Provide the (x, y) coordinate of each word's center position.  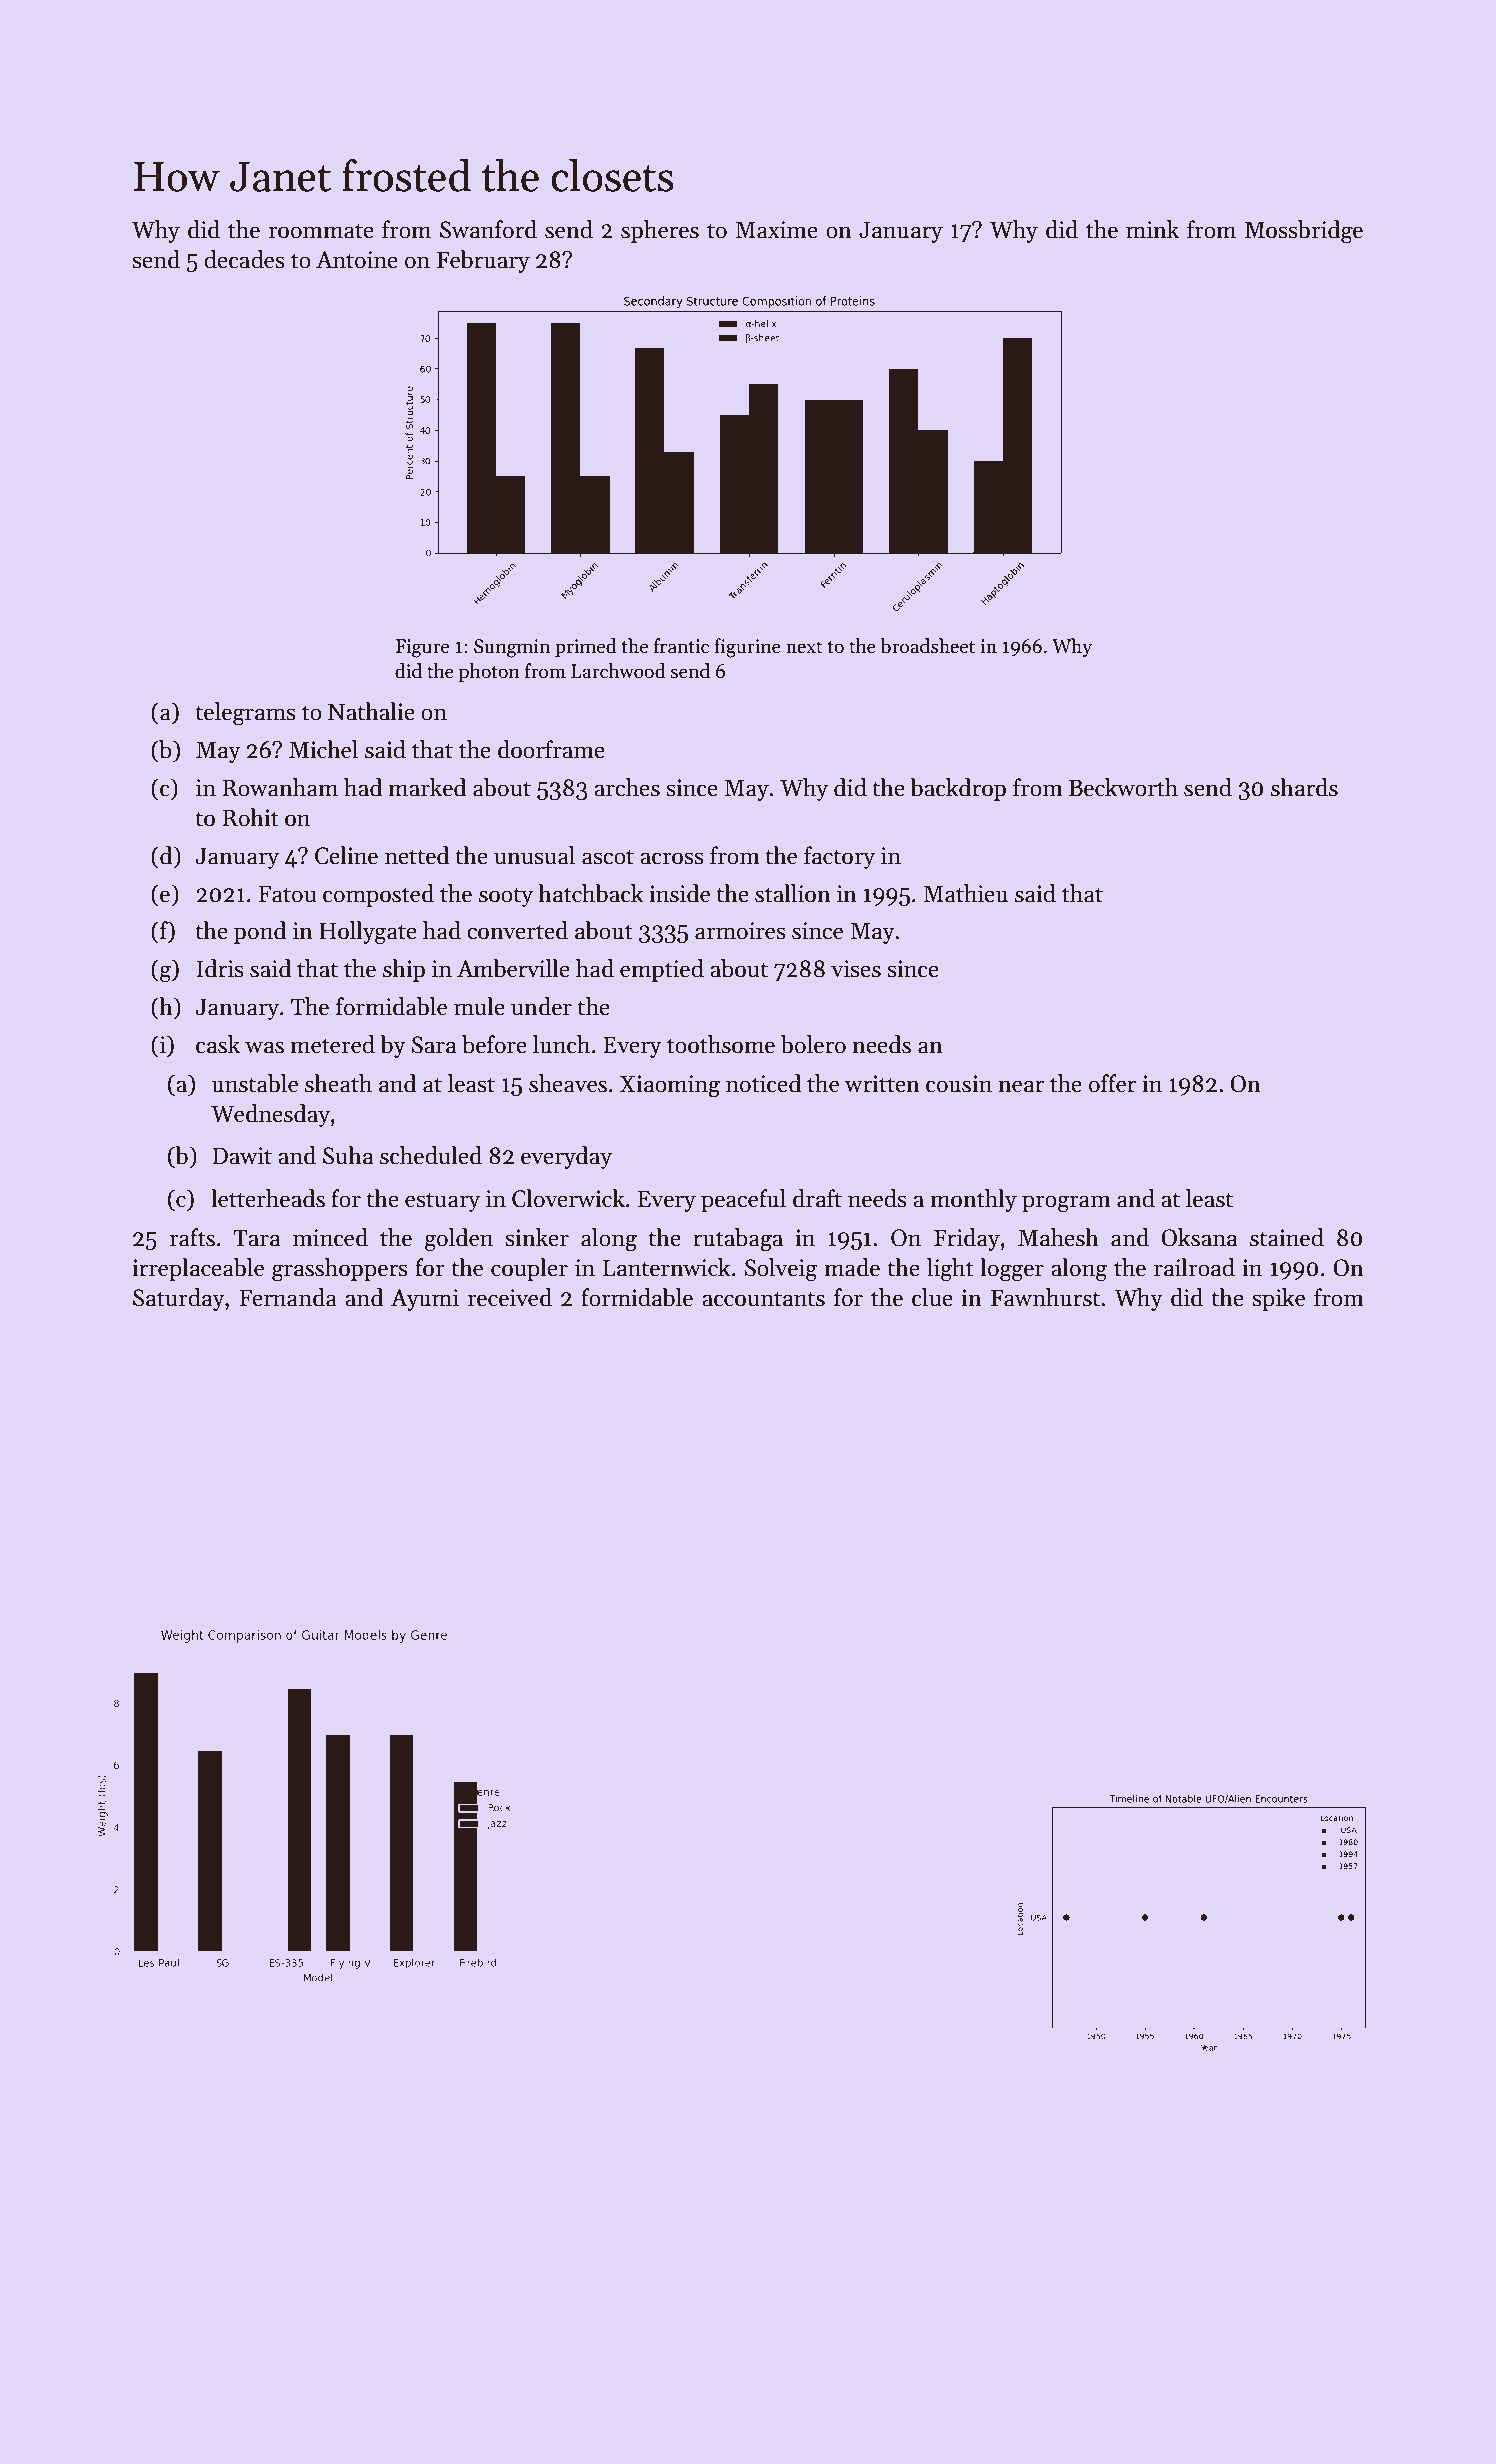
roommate (321, 231)
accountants (763, 1299)
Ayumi (425, 1300)
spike (1278, 1299)
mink (1152, 229)
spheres (660, 231)
